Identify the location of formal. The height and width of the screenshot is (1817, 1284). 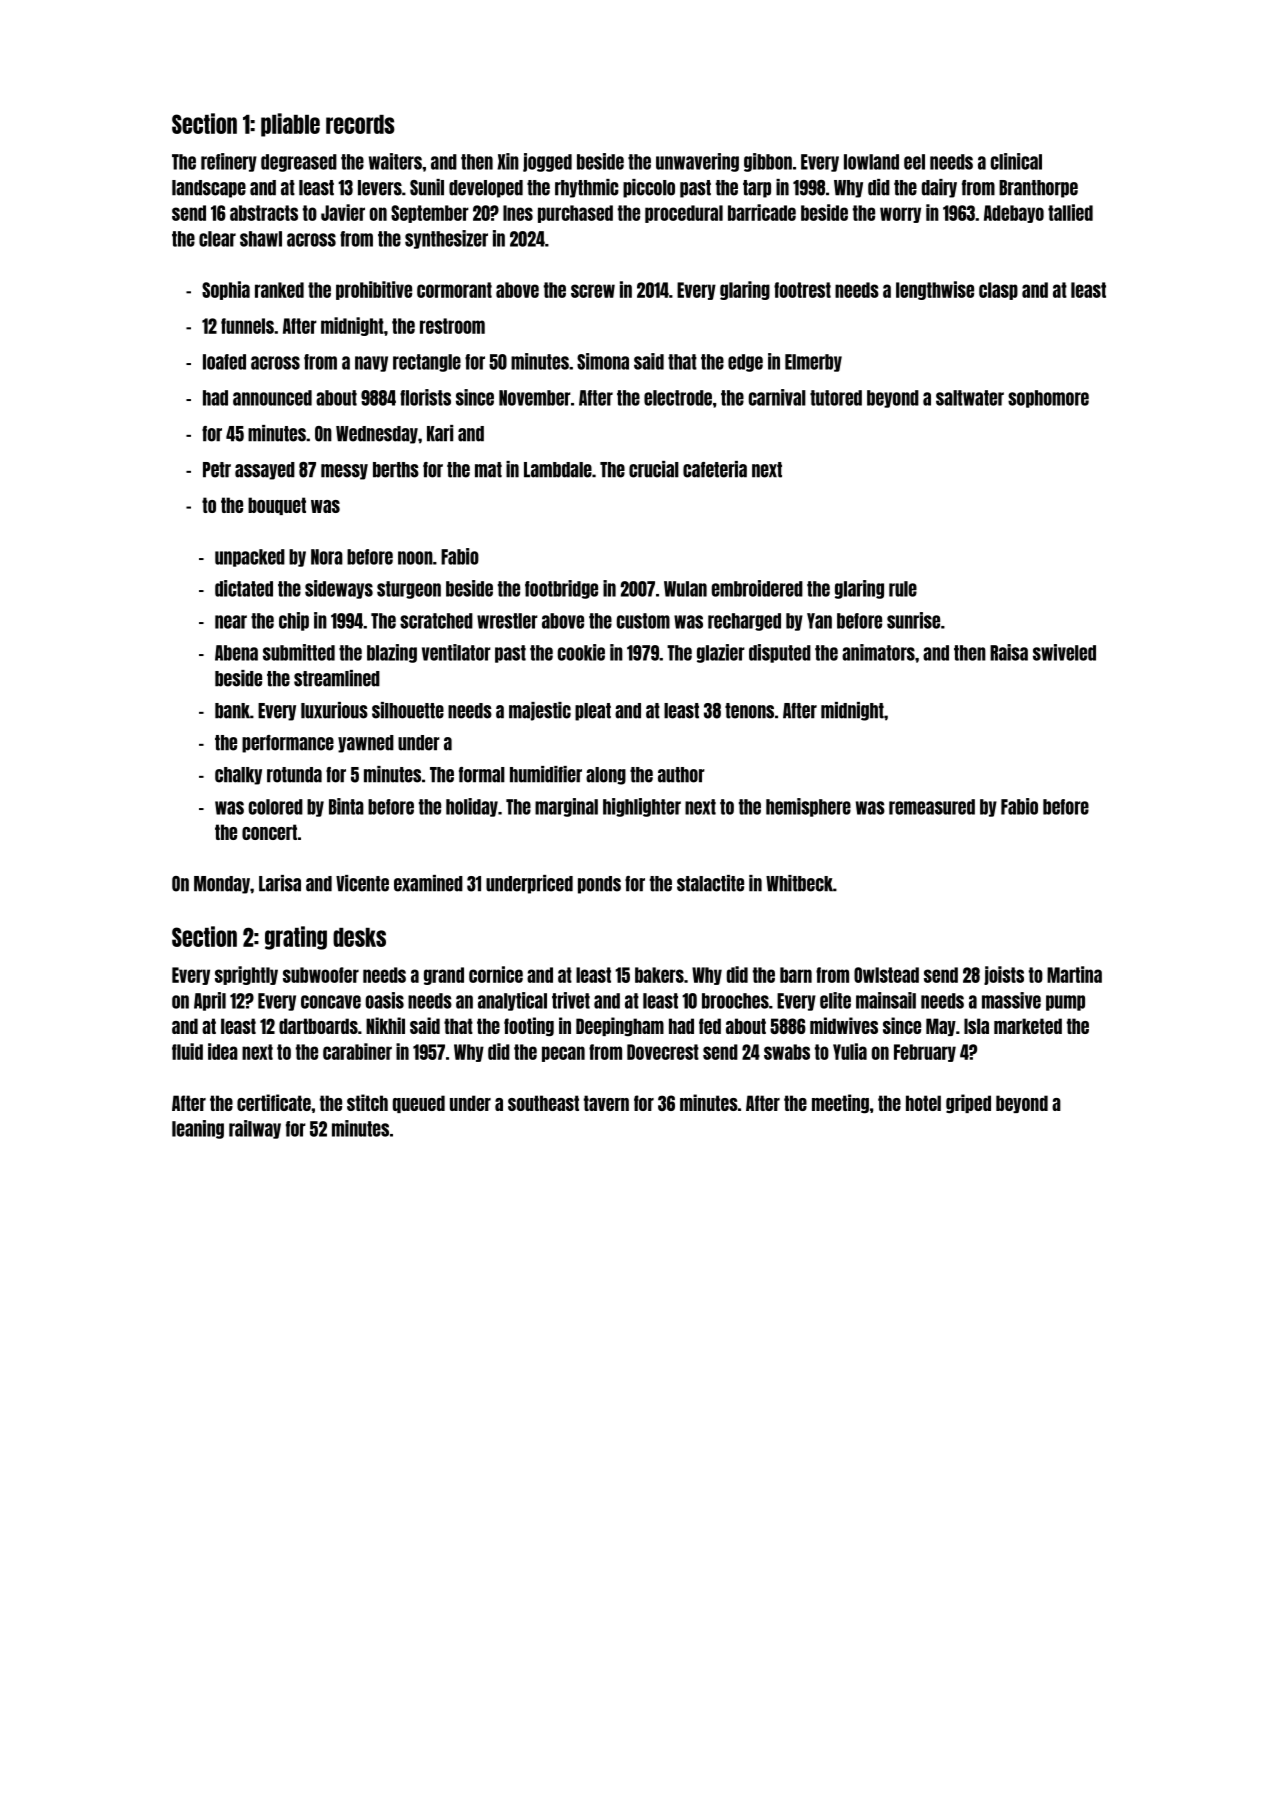
(482, 775).
